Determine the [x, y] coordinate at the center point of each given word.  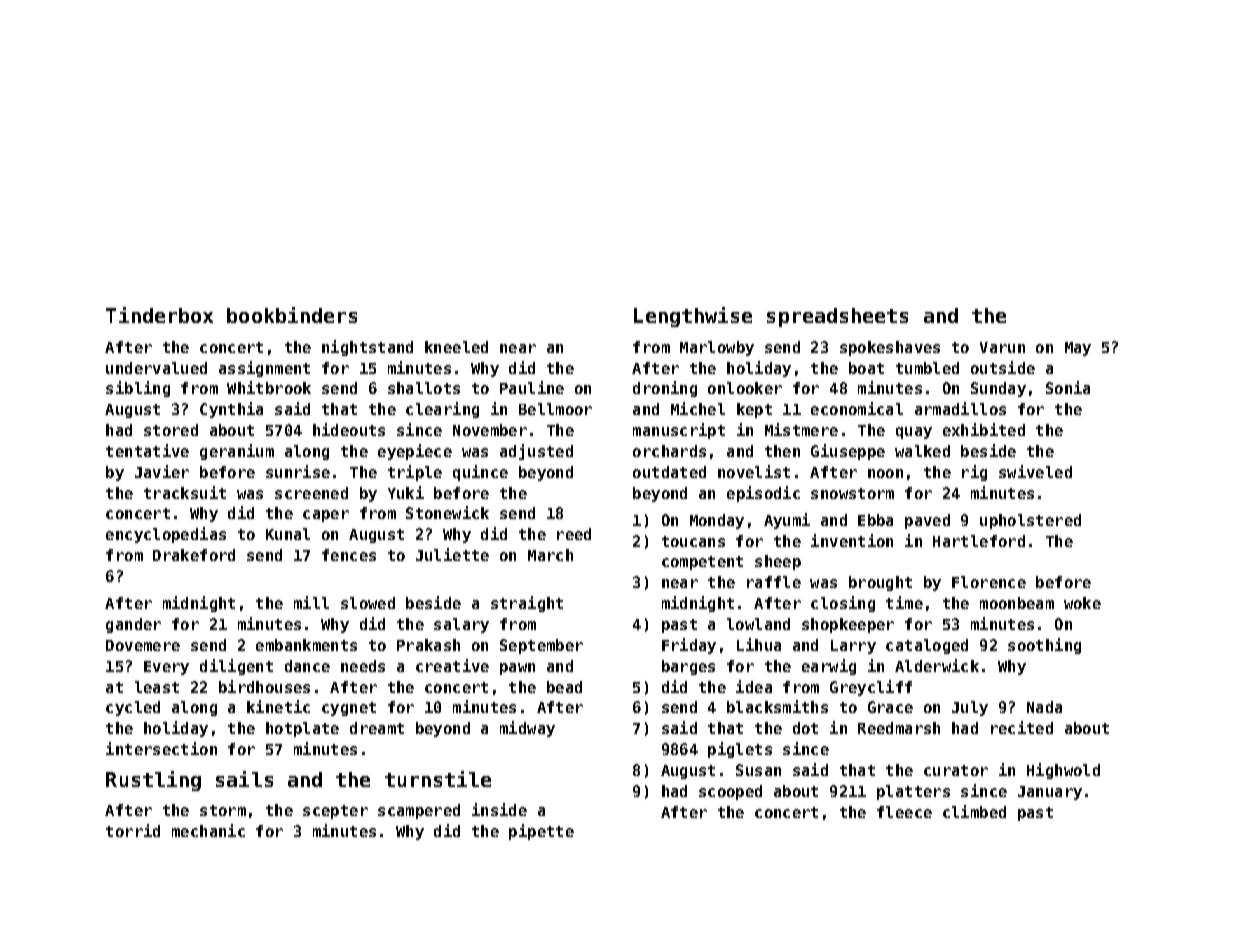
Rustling [153, 781]
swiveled [1035, 471]
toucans [693, 541]
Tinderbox [159, 315]
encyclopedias [166, 535]
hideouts [349, 429]
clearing [442, 410]
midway [527, 729]
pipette [541, 832]
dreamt [377, 728]
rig [974, 473]
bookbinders [292, 315]
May [1078, 349]
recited [1022, 727]
